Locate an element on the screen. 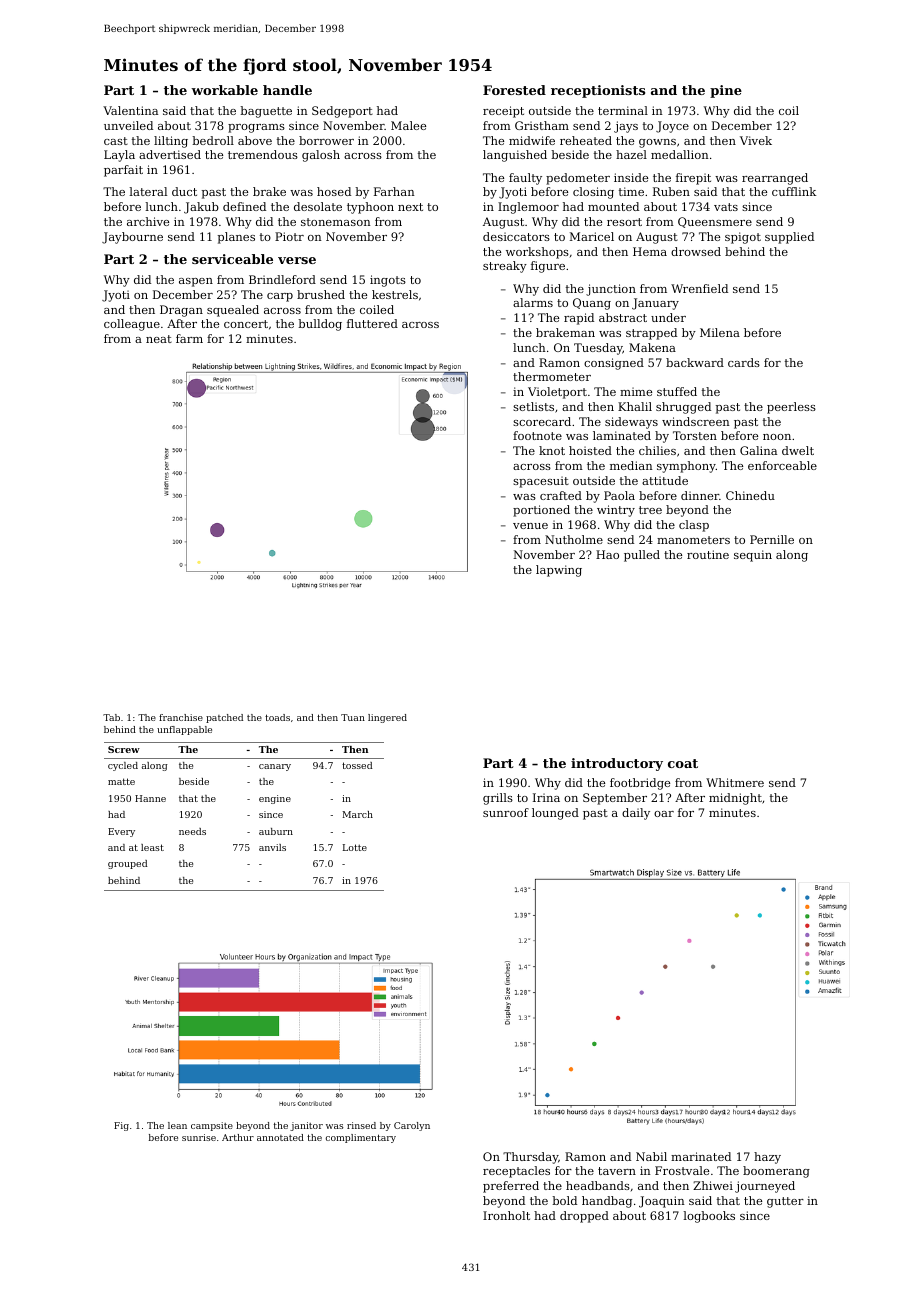  cards is located at coordinates (744, 362).
